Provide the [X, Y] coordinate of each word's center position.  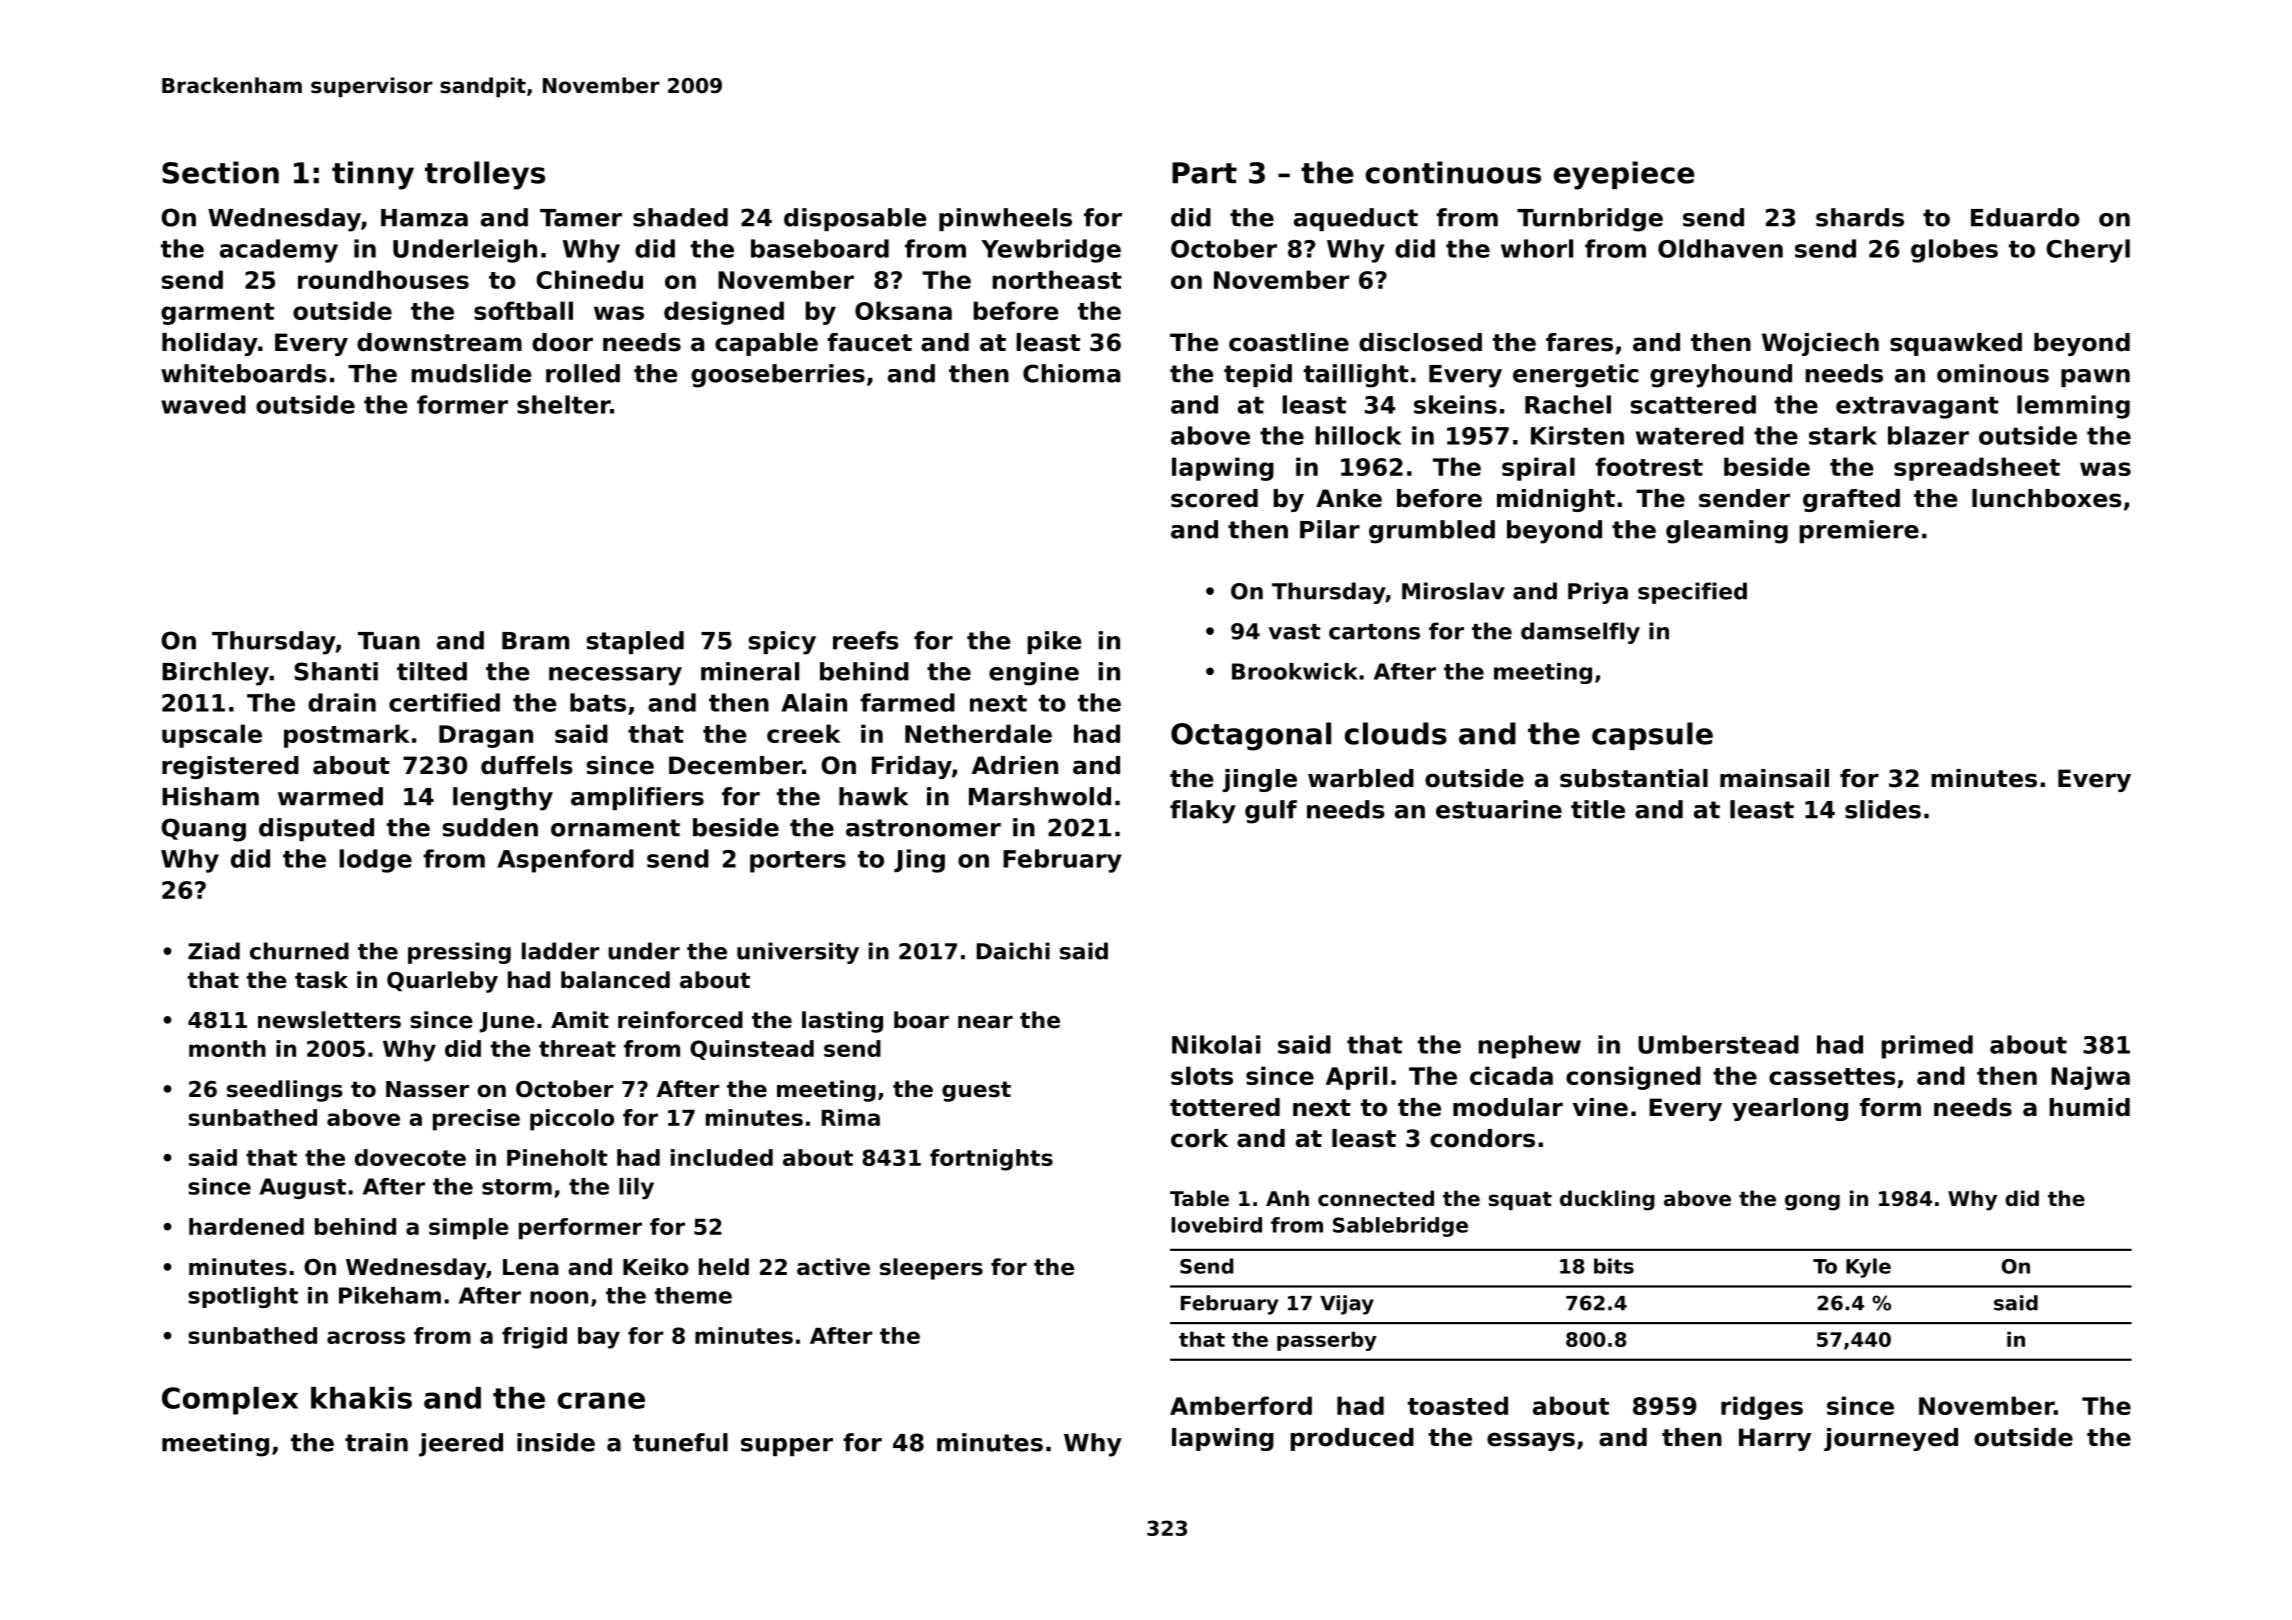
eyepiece [1624, 175]
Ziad [214, 951]
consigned [1633, 1078]
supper [787, 1447]
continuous [1453, 172]
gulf [1271, 812]
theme [693, 1295]
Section [220, 172]
